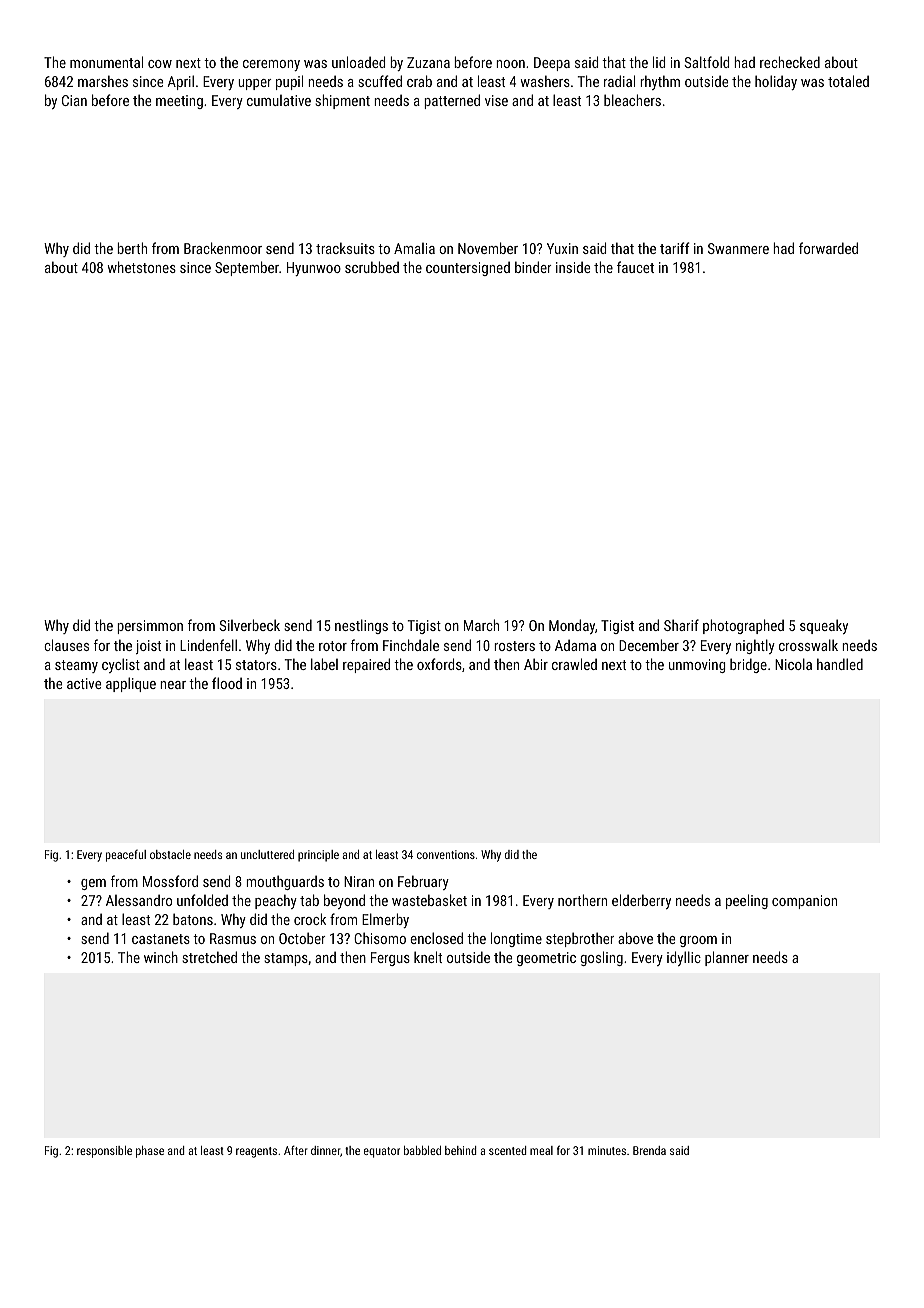 This screenshot has width=924, height=1308. I want to click on Cian, so click(74, 100).
